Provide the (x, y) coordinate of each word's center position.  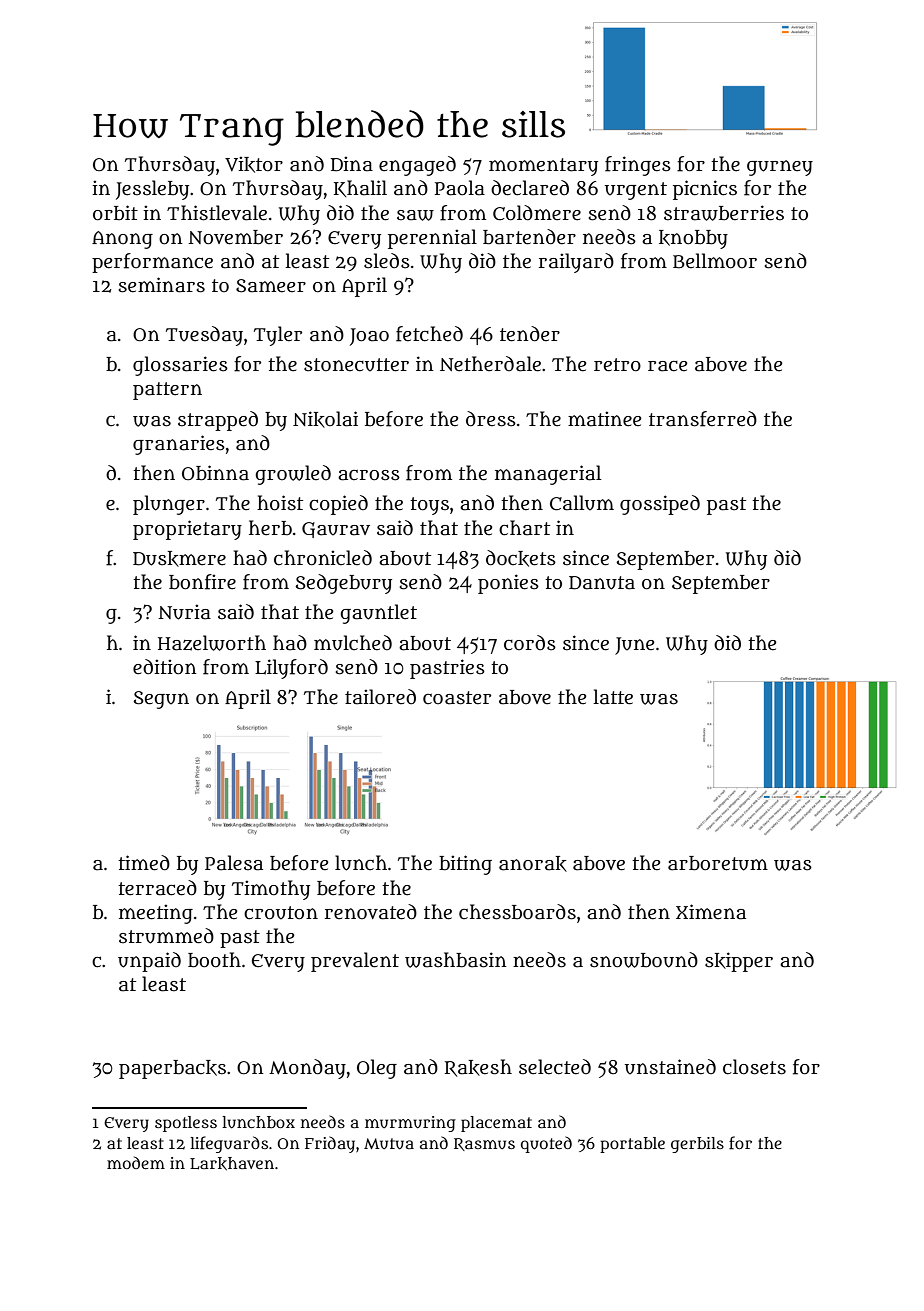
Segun (161, 700)
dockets (521, 558)
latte (613, 697)
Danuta (602, 583)
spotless (186, 1124)
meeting (156, 914)
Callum (582, 503)
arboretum (718, 863)
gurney (780, 168)
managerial (548, 475)
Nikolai (325, 419)
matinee (604, 419)
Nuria (184, 612)
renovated (371, 912)
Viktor (254, 164)
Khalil (360, 188)
